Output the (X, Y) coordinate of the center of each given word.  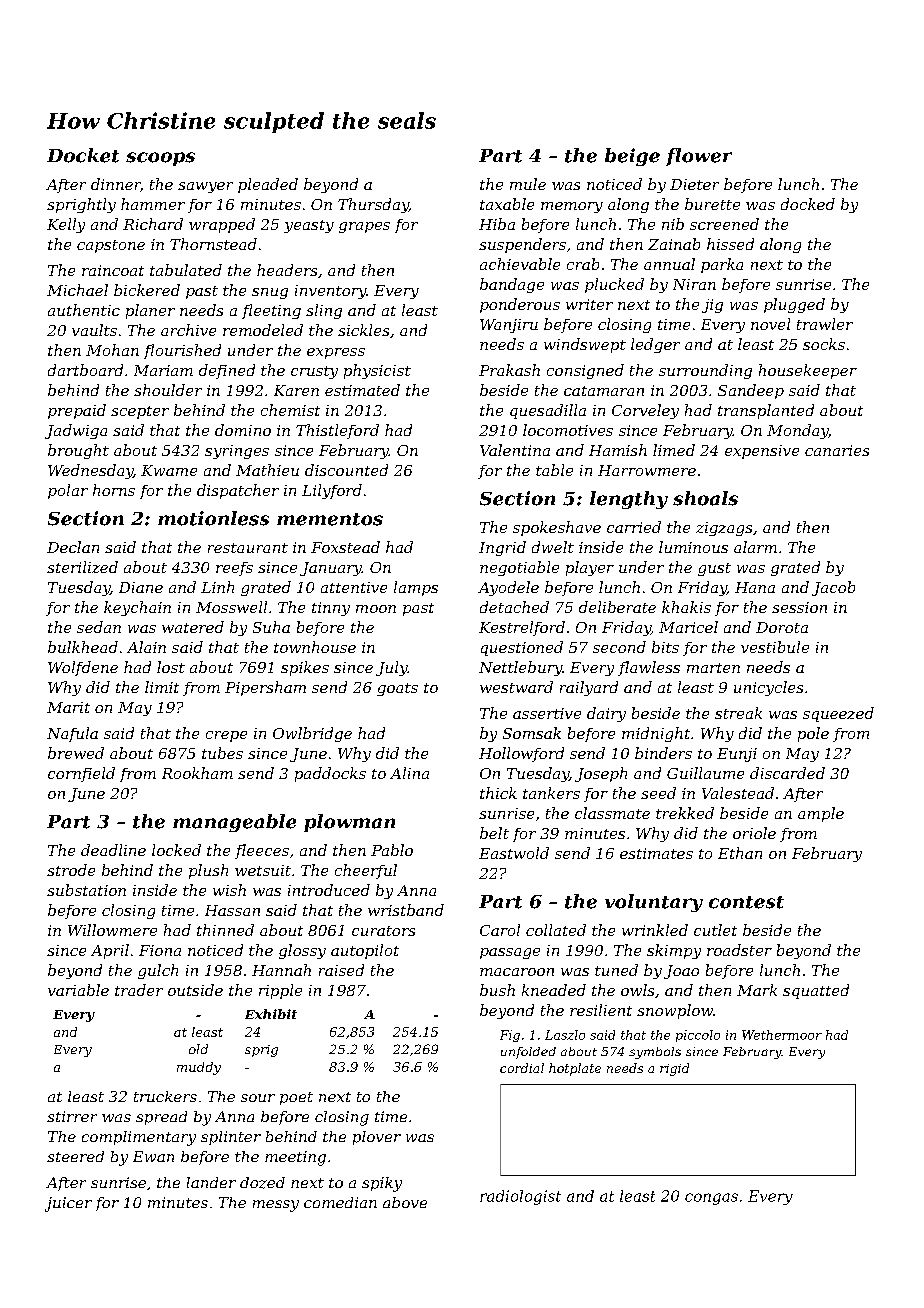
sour (258, 1098)
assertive (547, 713)
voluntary (654, 903)
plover (377, 1138)
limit (162, 687)
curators (383, 931)
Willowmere (112, 930)
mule (528, 184)
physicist (377, 371)
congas (711, 1199)
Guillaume (705, 773)
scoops (160, 159)
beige (632, 157)
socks (824, 344)
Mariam (163, 370)
